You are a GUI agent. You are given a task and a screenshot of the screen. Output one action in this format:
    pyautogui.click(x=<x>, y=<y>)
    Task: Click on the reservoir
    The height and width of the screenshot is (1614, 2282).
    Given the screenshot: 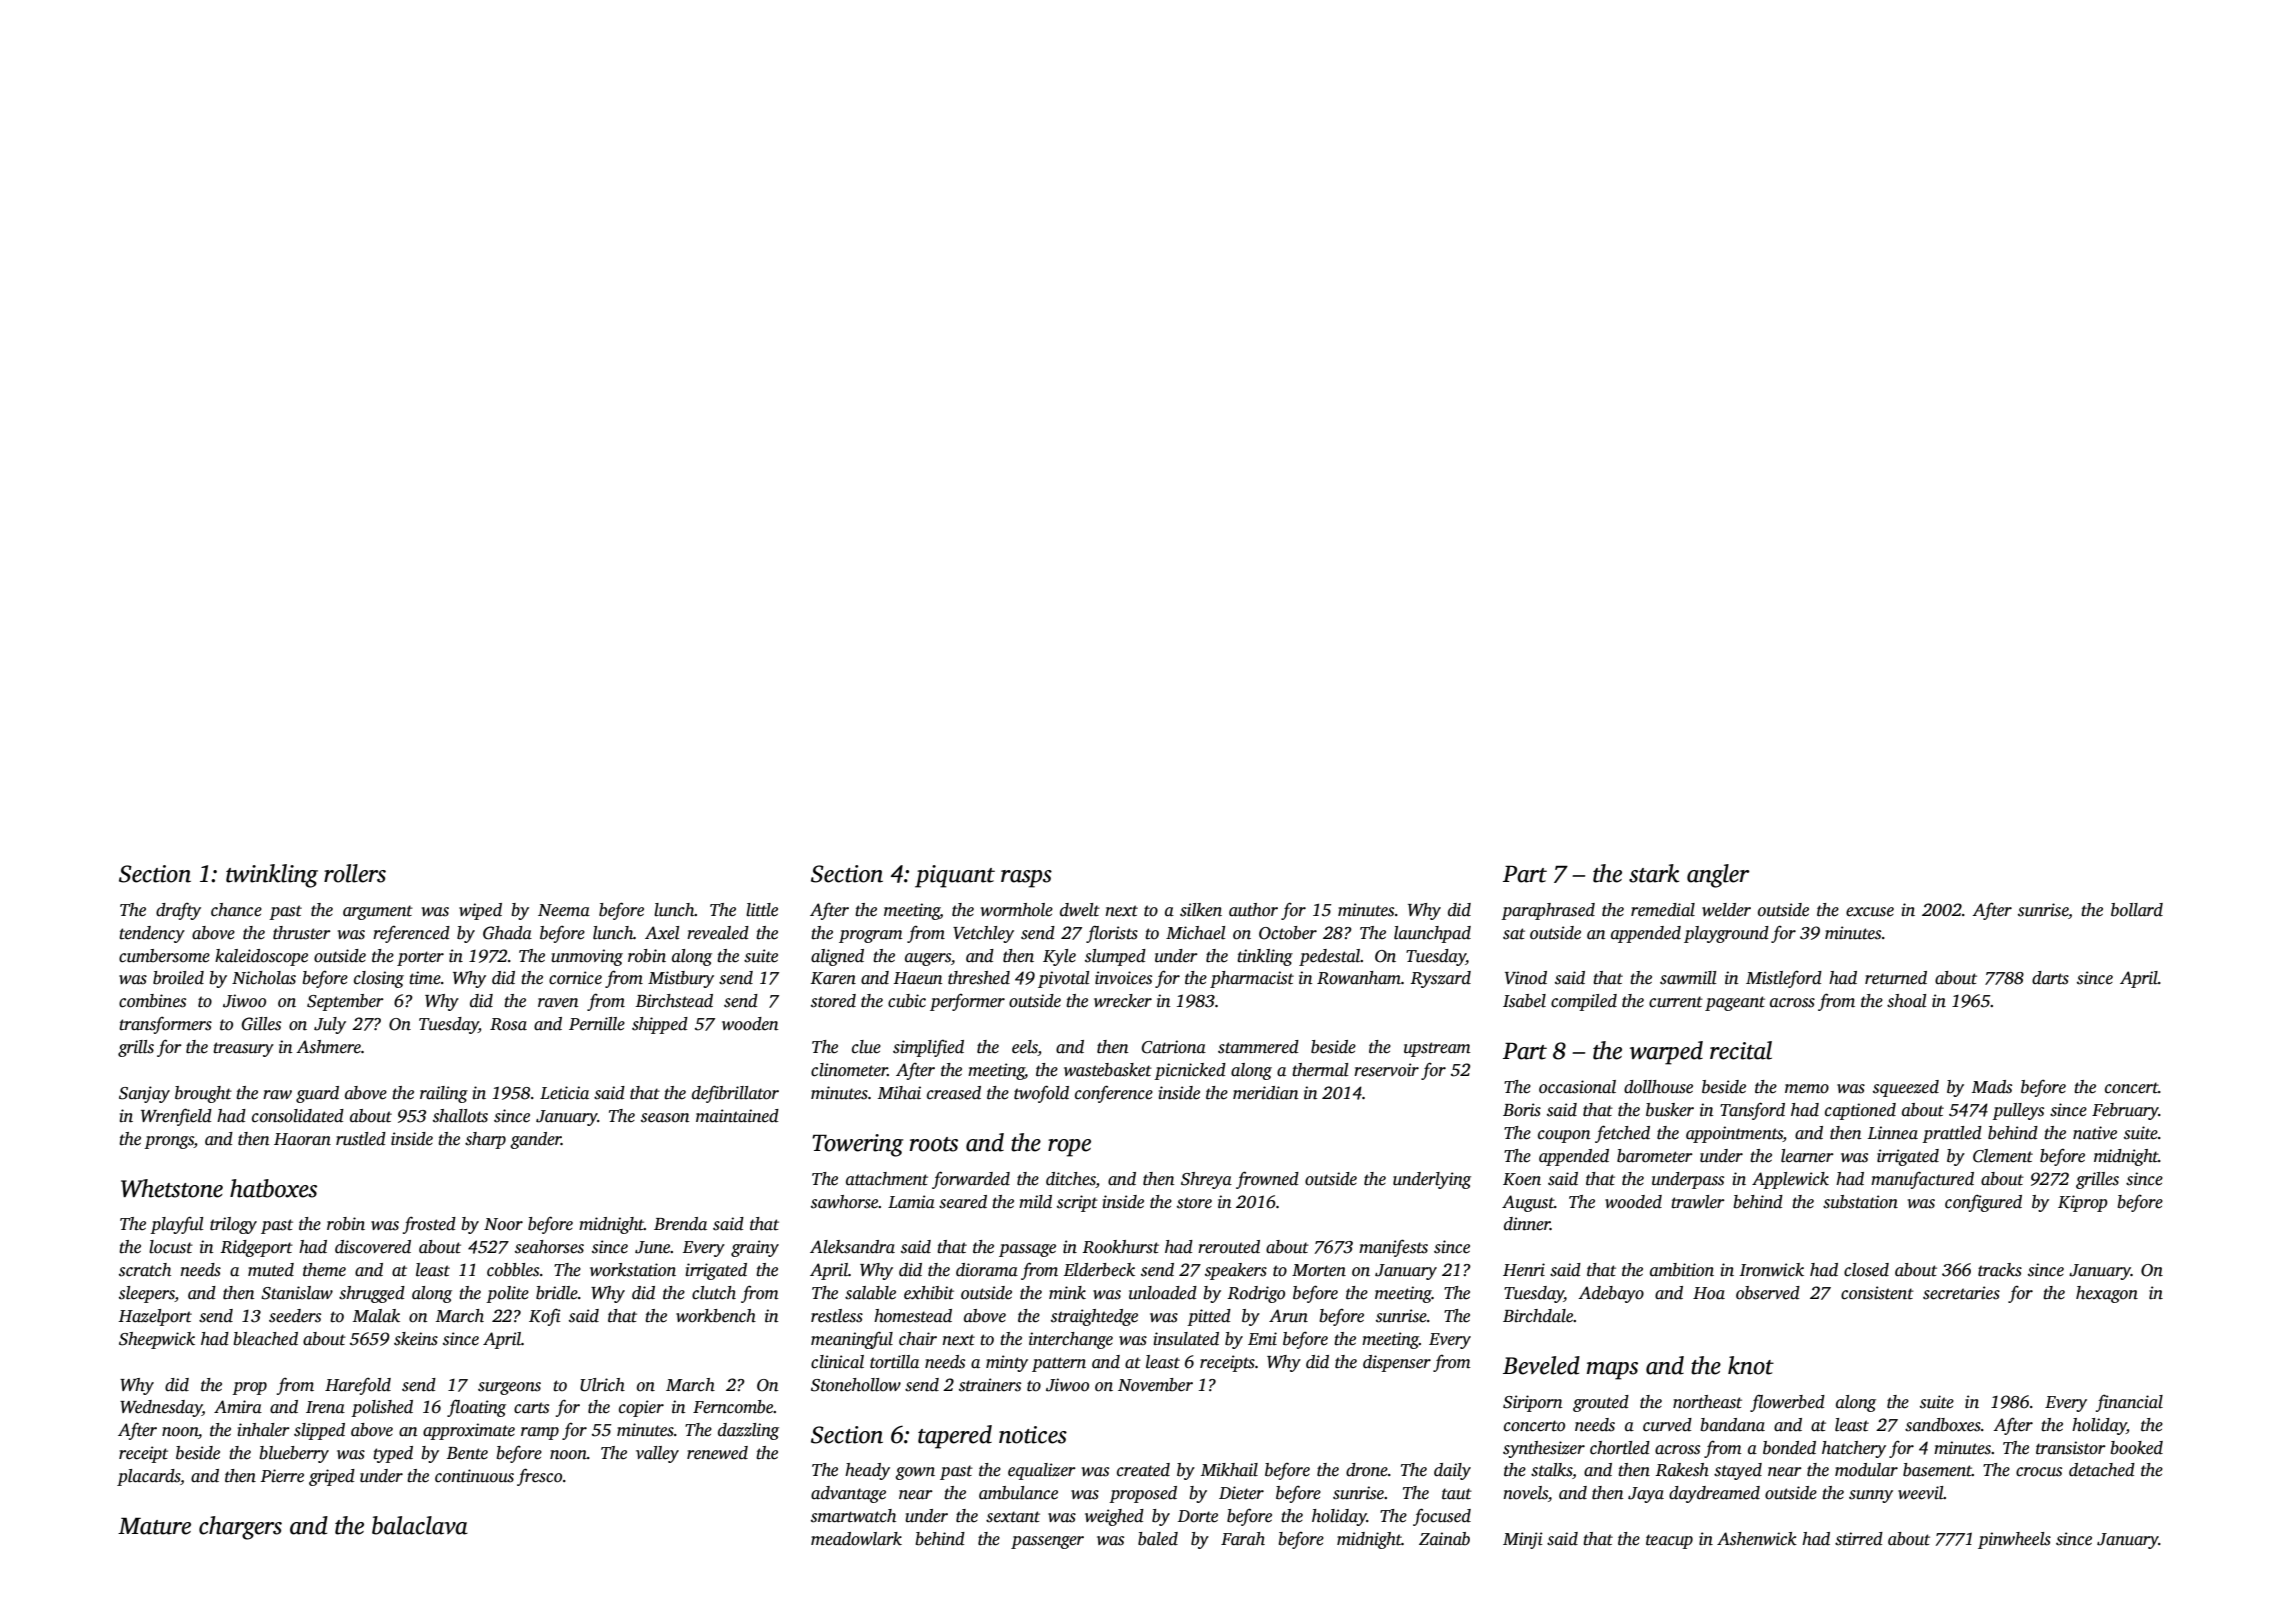 What is the action you would take?
    pyautogui.click(x=1386, y=1070)
